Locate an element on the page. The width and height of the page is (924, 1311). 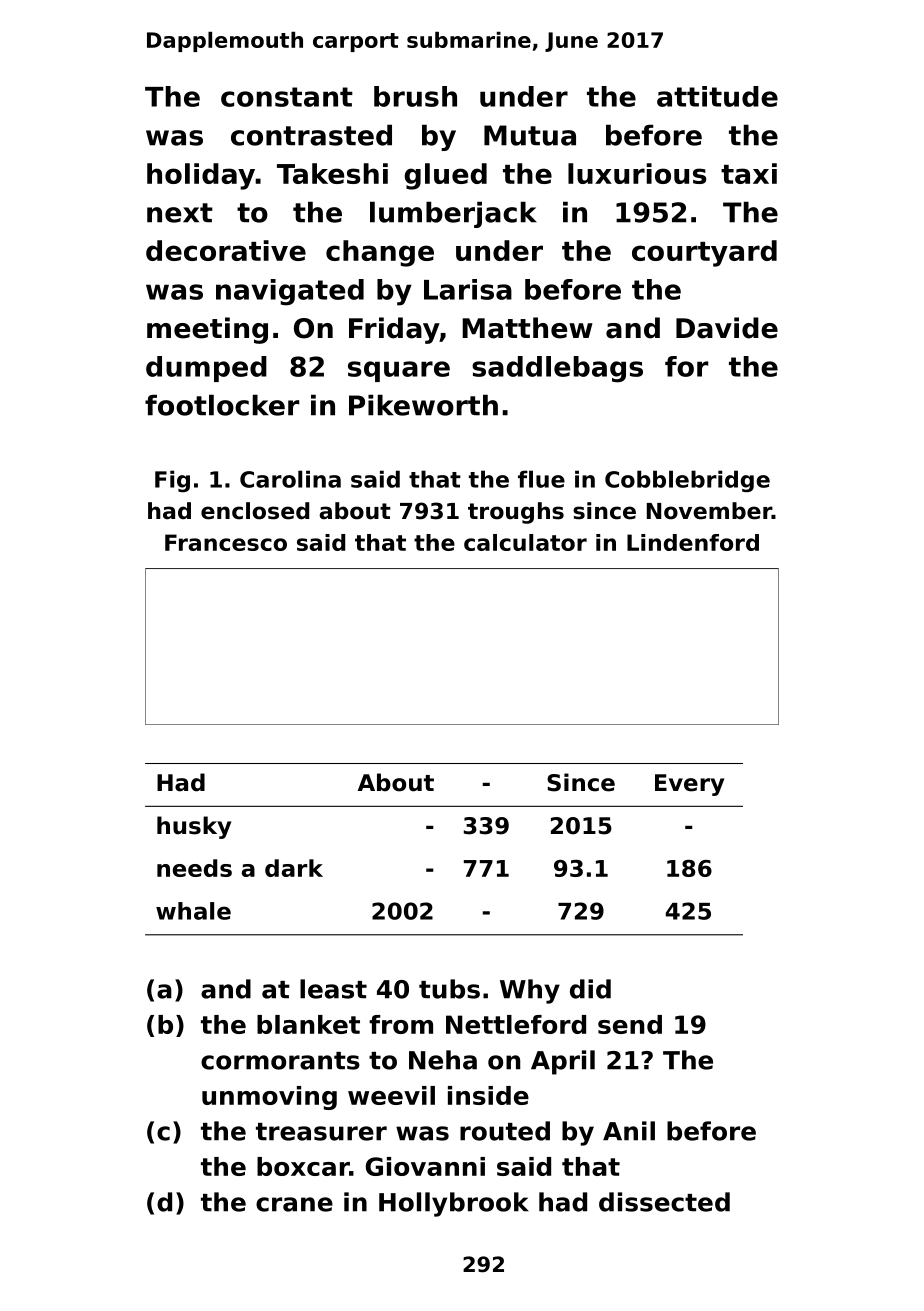
Mutua is located at coordinates (530, 135).
